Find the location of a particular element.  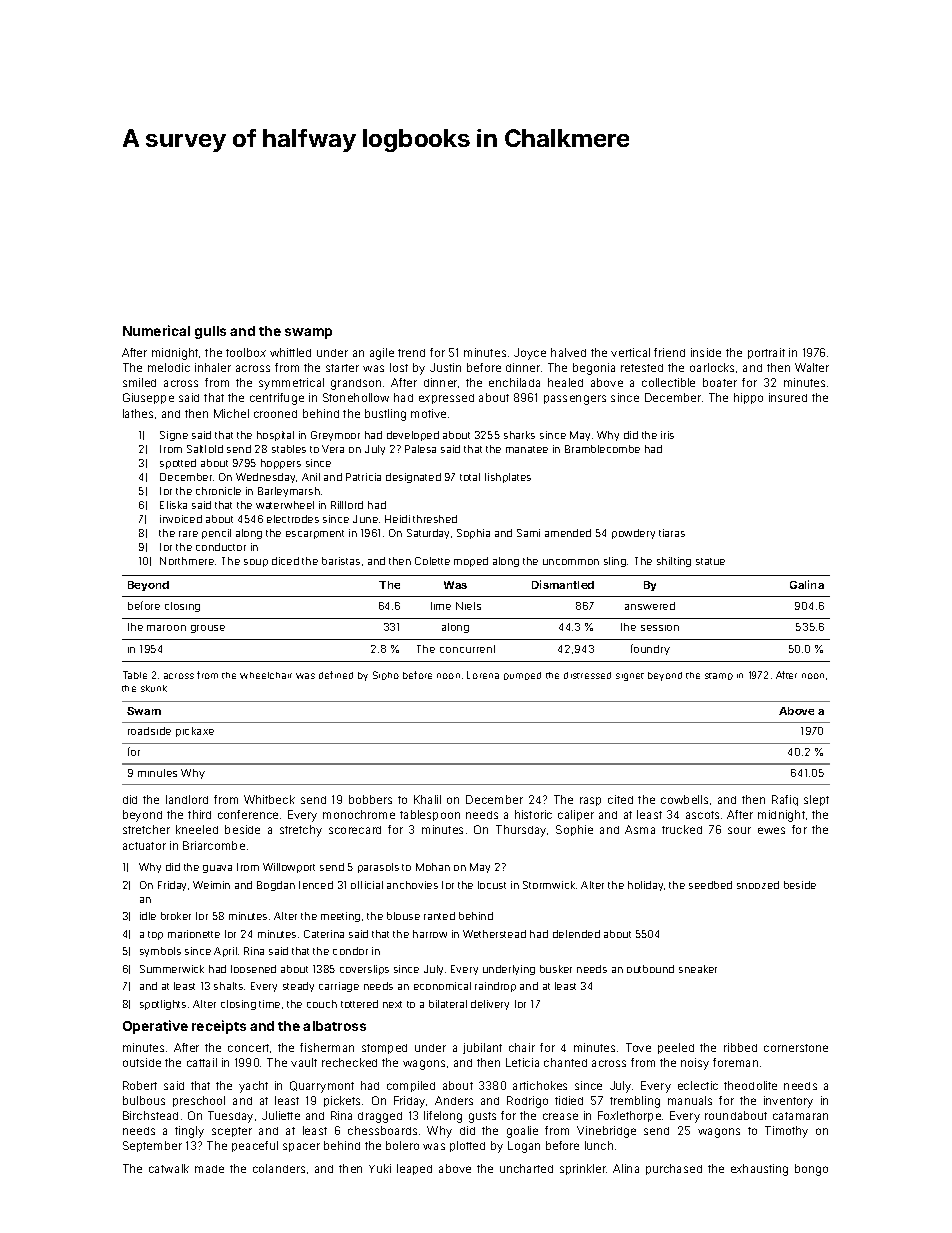

historic is located at coordinates (533, 814).
